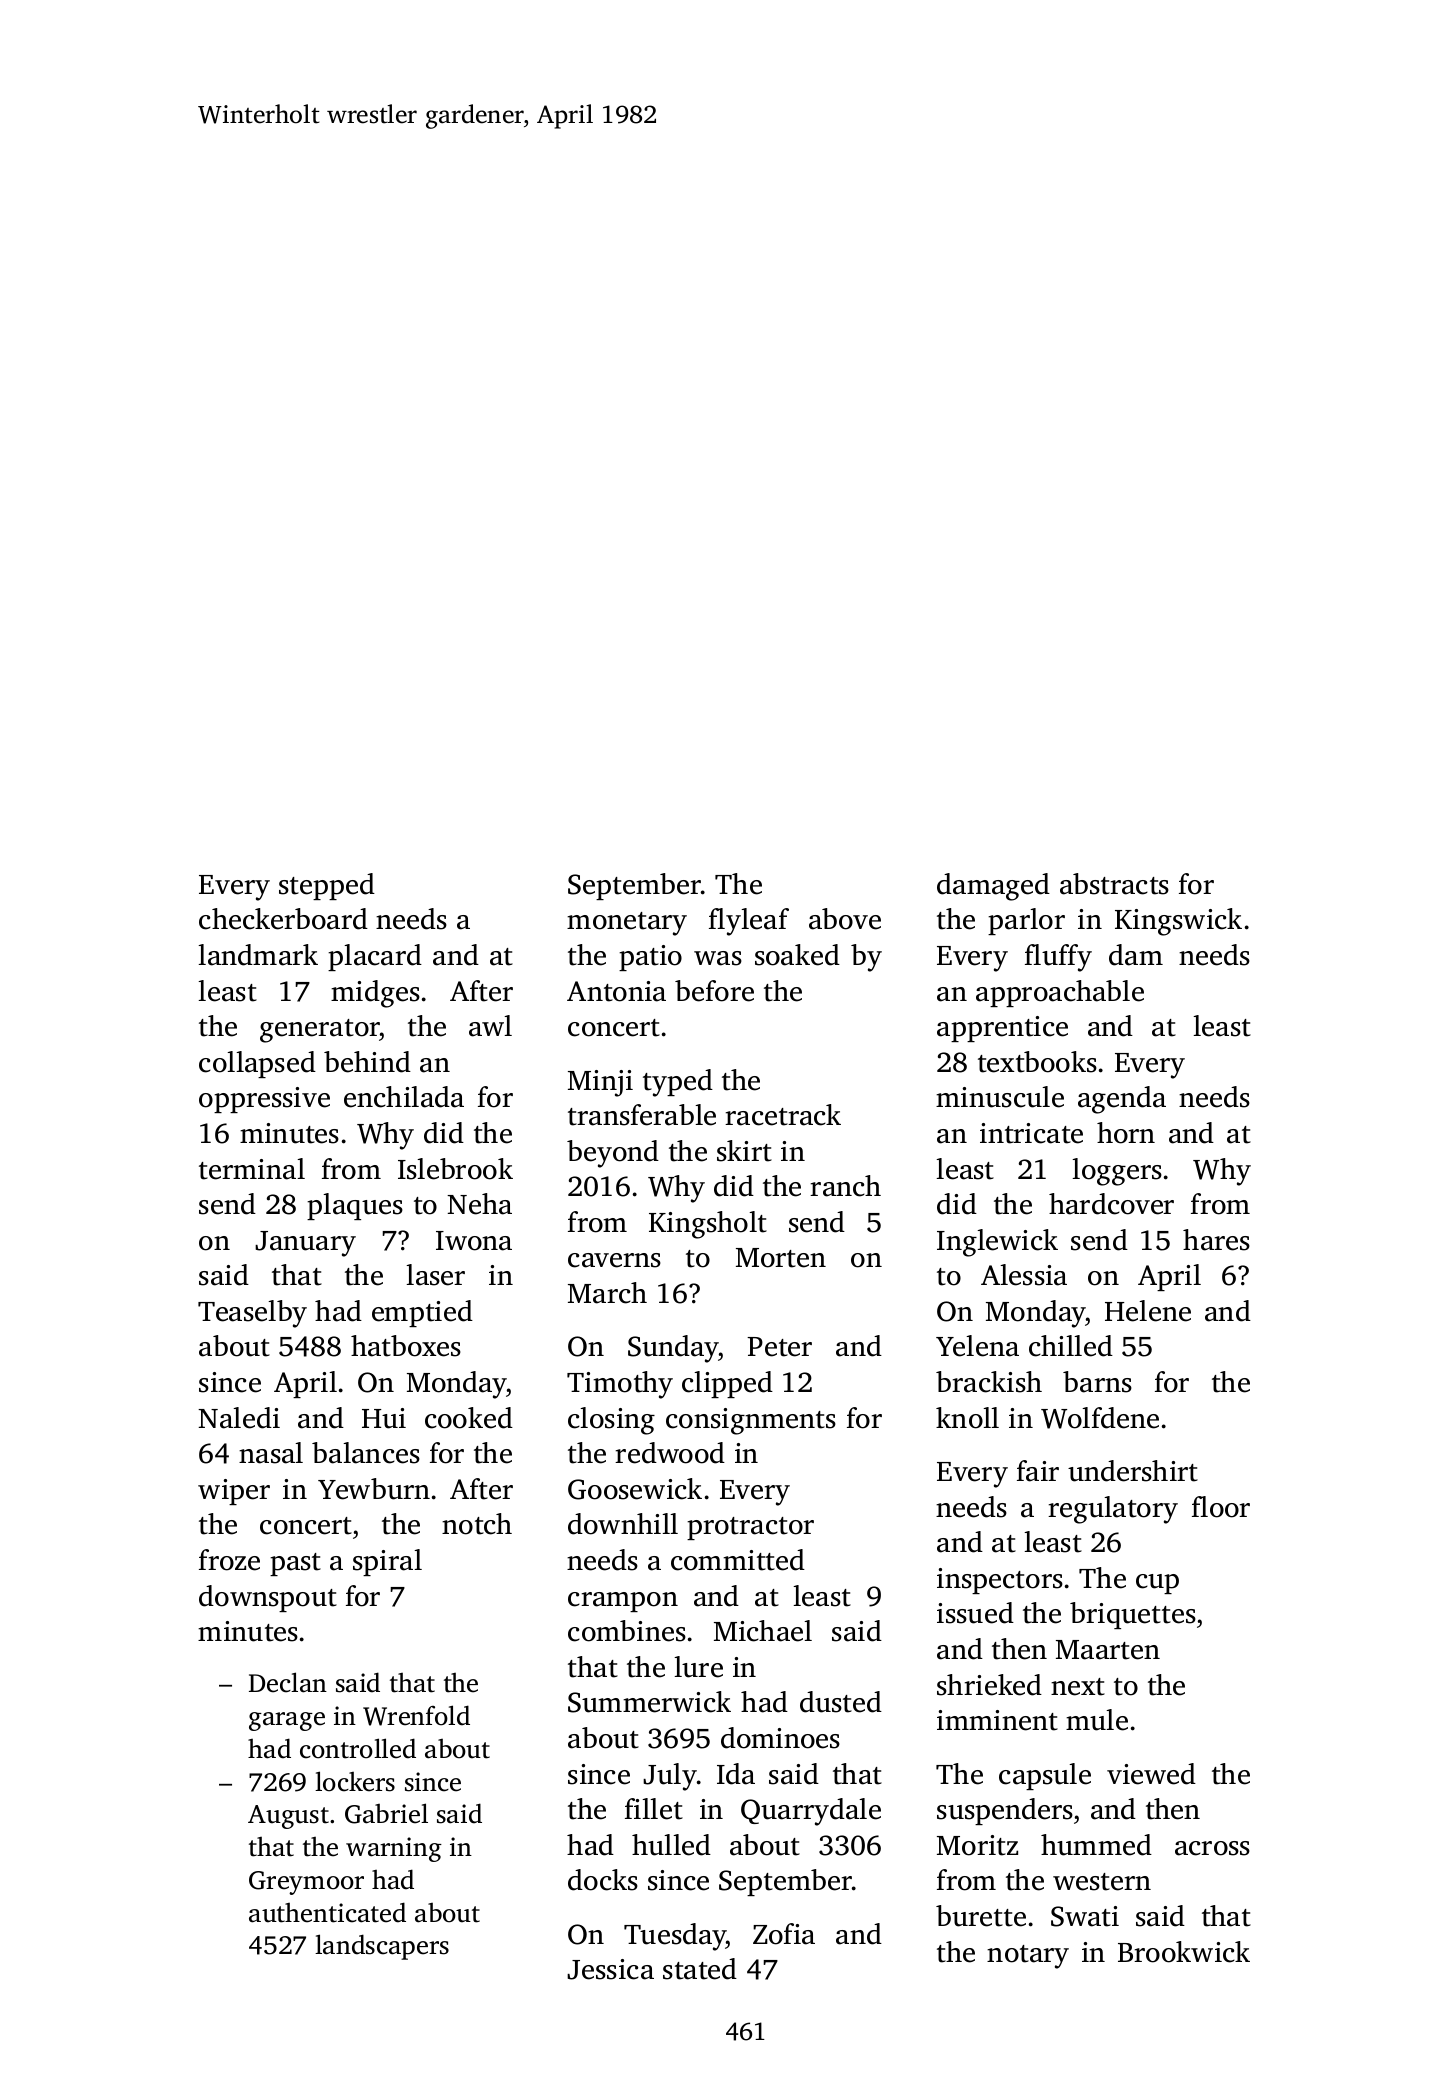 Image resolution: width=1450 pixels, height=2100 pixels. I want to click on hatboxes, so click(406, 1346).
